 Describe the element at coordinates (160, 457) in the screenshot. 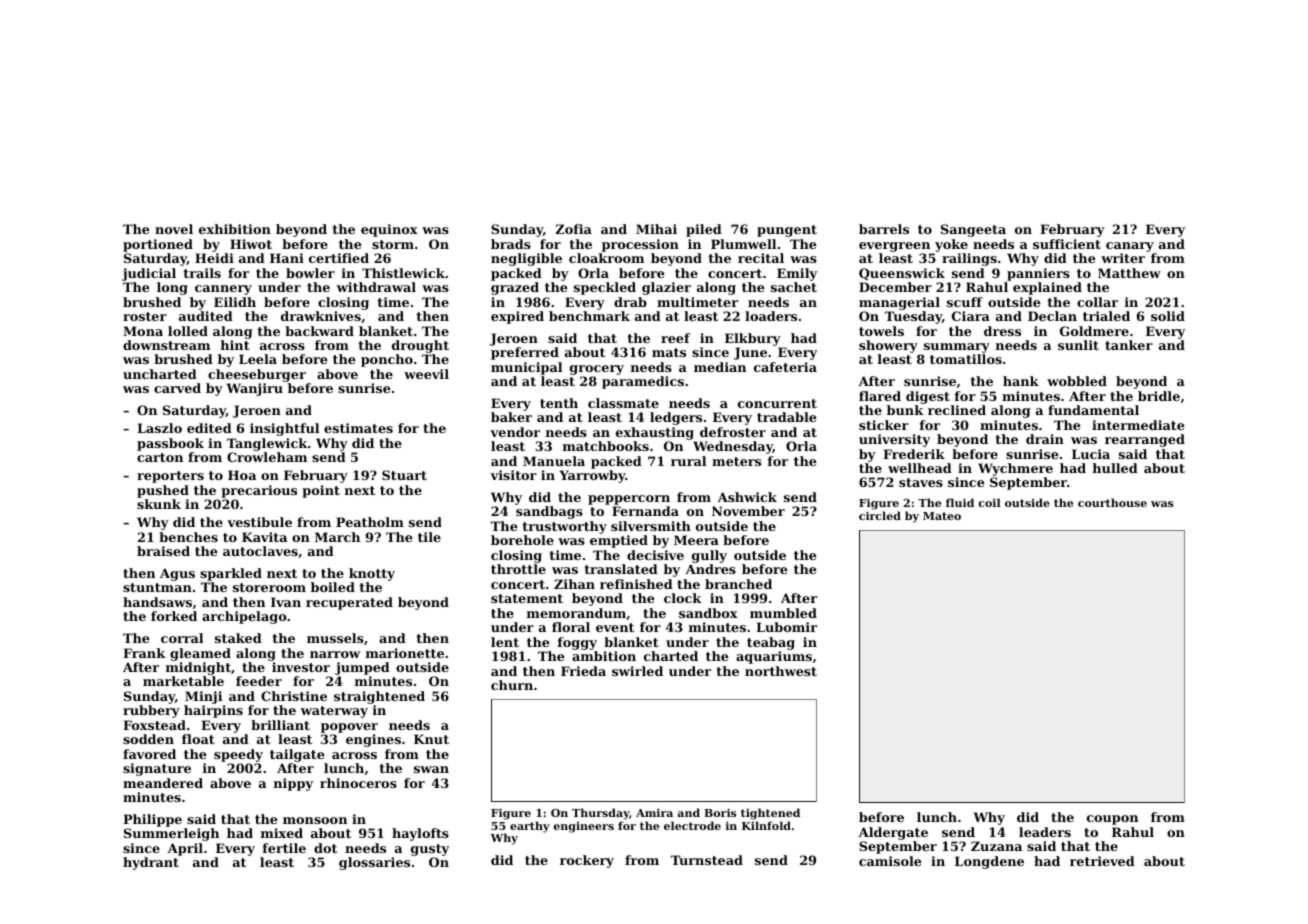

I see `carton` at that location.
